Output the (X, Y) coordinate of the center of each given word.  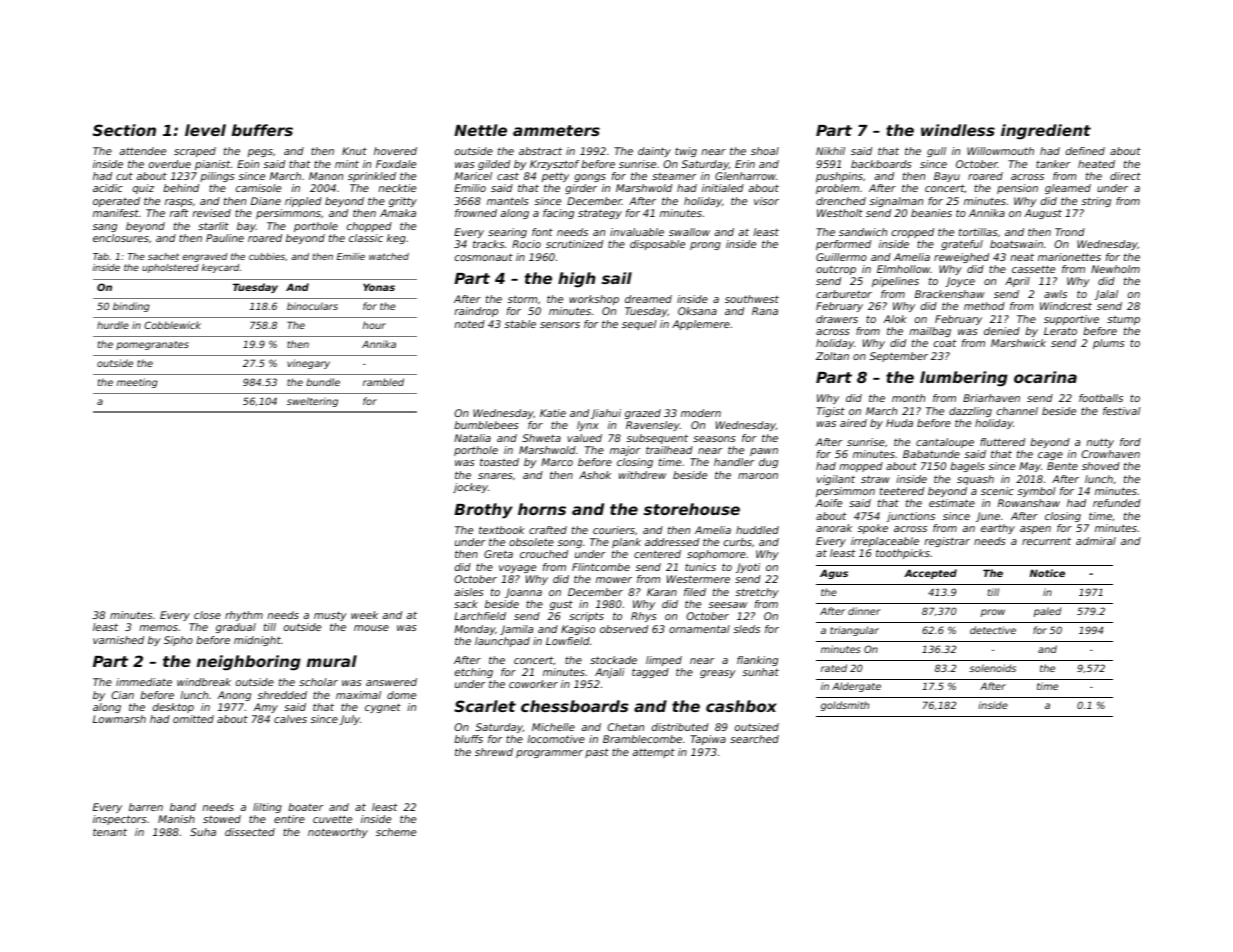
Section (124, 130)
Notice (1047, 573)
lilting (267, 808)
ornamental (699, 629)
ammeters (556, 130)
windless (958, 130)
